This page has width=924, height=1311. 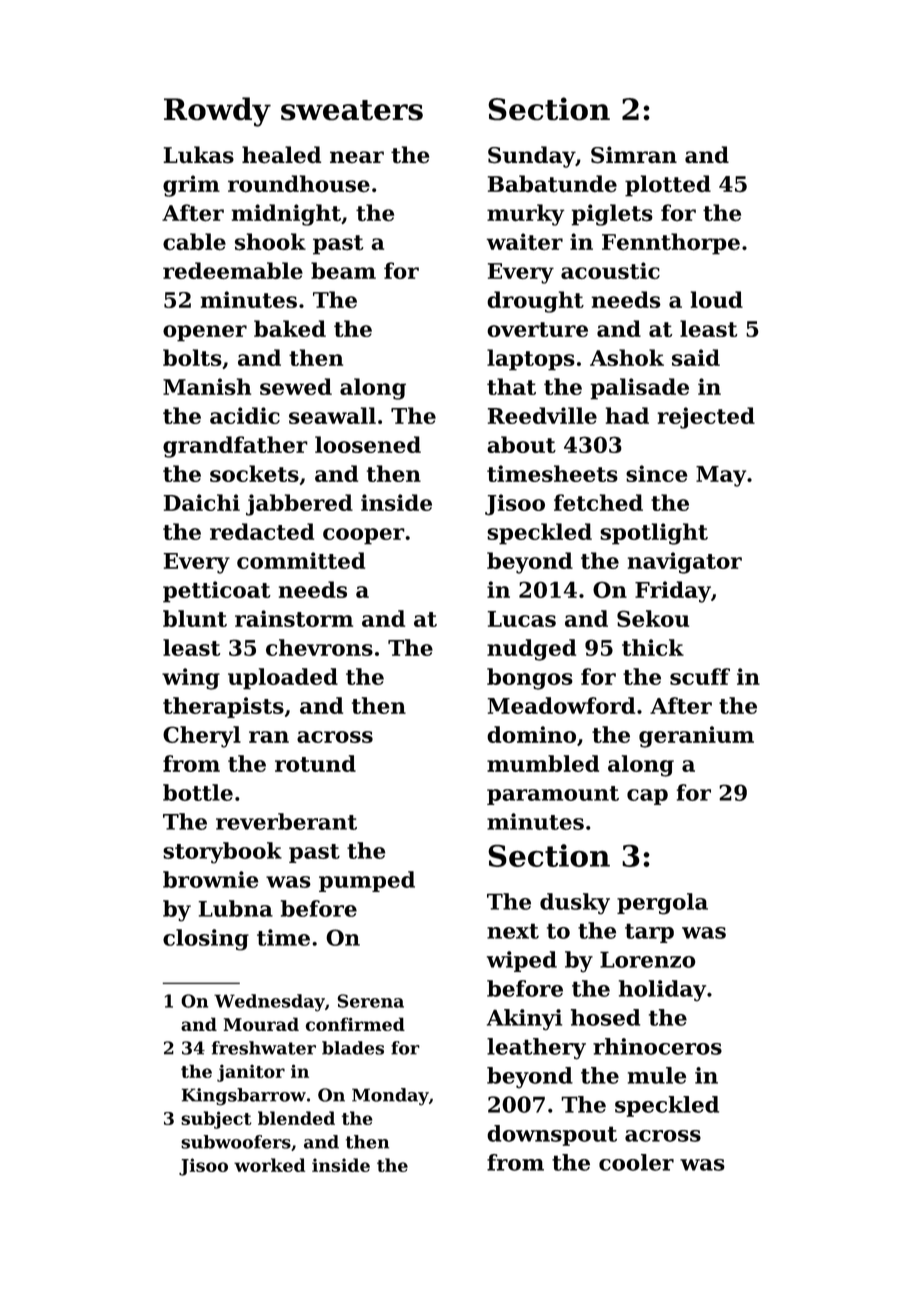 I want to click on sweaters, so click(x=352, y=110).
